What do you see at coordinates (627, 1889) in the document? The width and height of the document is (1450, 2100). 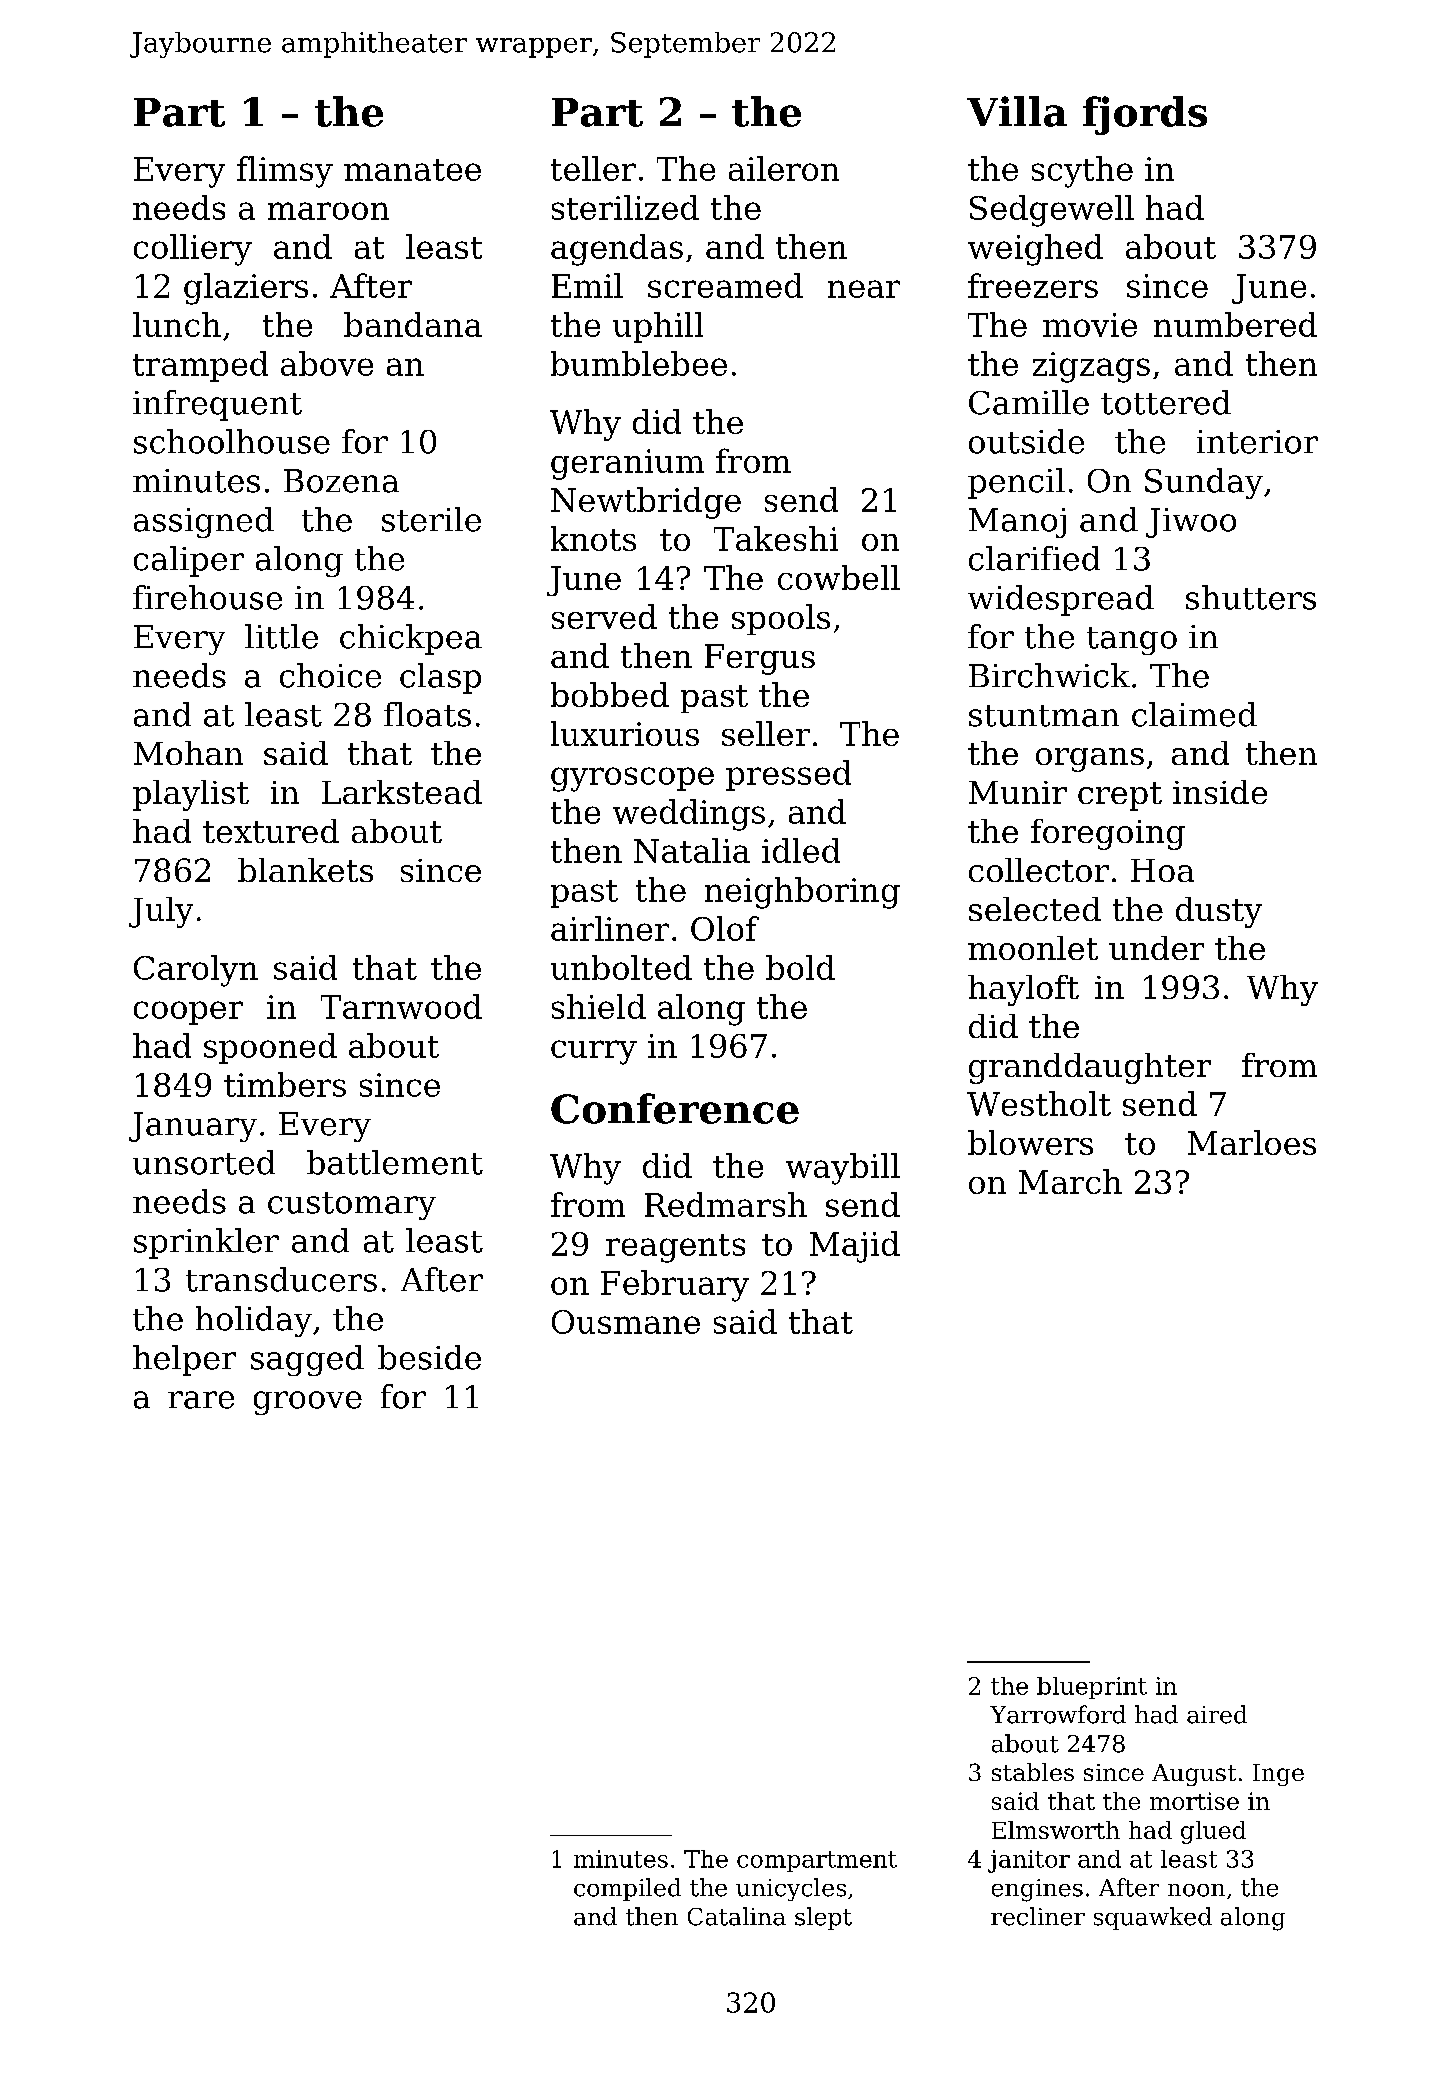 I see `compiled` at bounding box center [627, 1889].
